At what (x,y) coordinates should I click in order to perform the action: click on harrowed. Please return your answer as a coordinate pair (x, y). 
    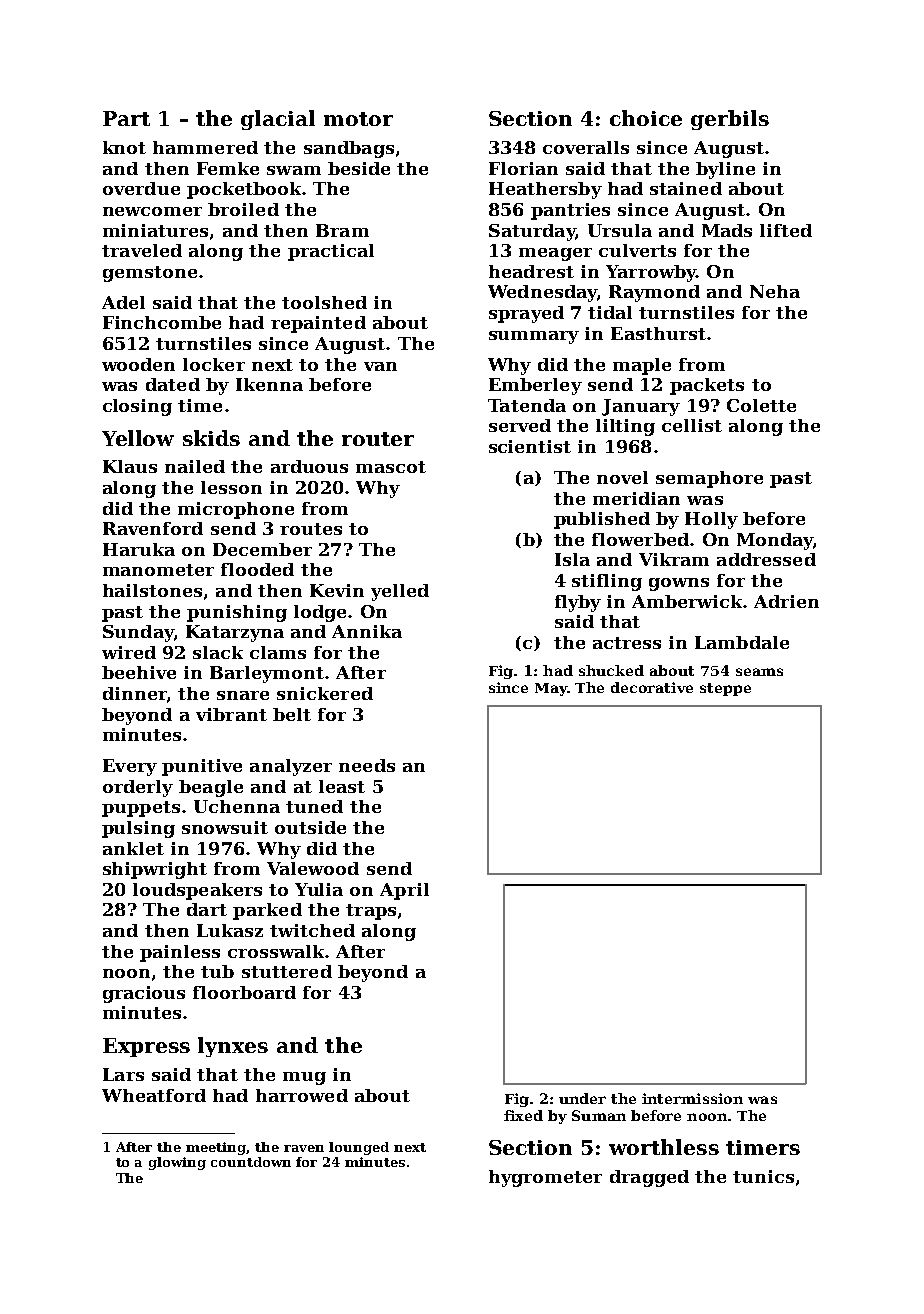
    Looking at the image, I should click on (302, 1095).
